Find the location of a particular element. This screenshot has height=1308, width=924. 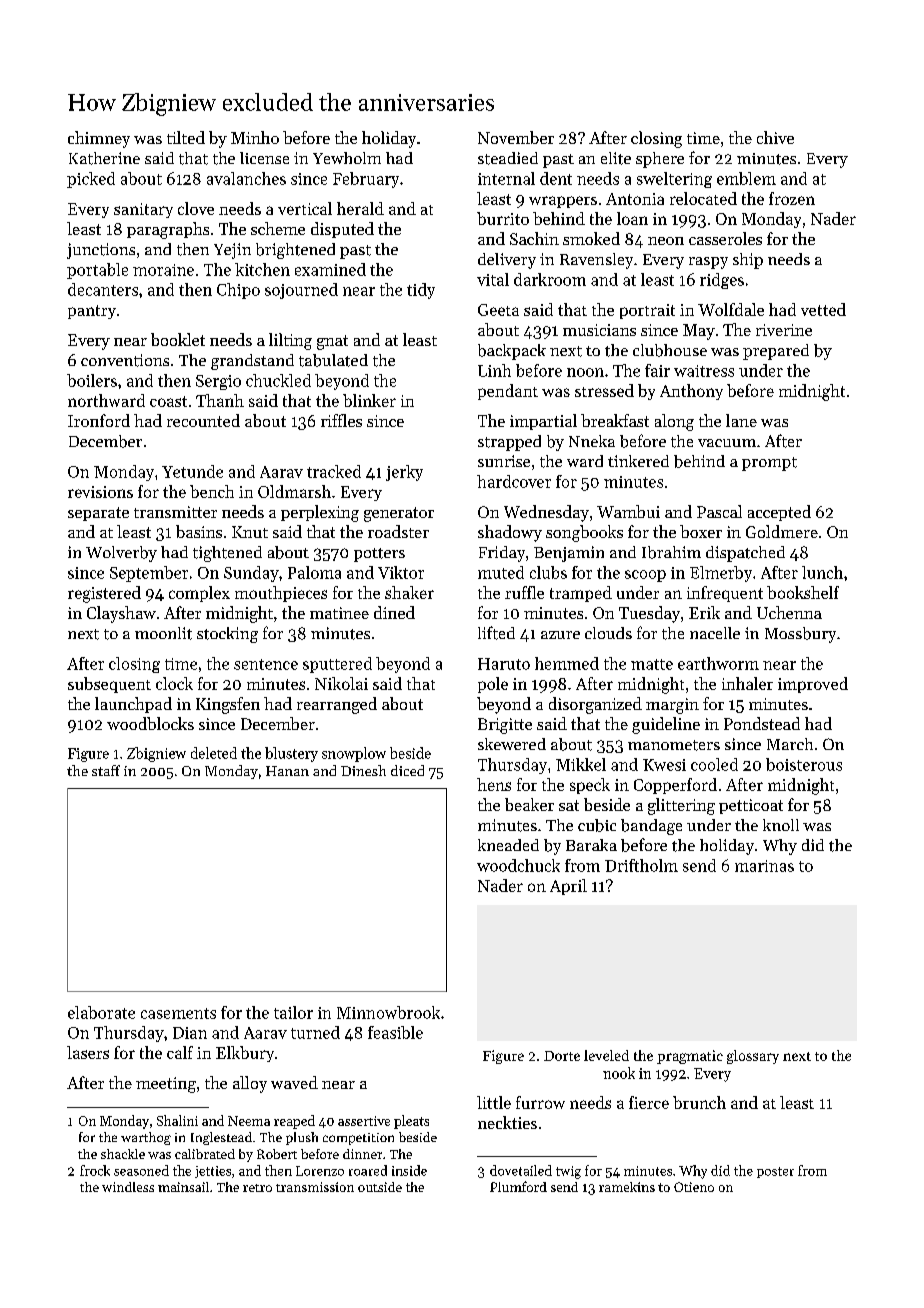

pragmatic is located at coordinates (690, 1057).
